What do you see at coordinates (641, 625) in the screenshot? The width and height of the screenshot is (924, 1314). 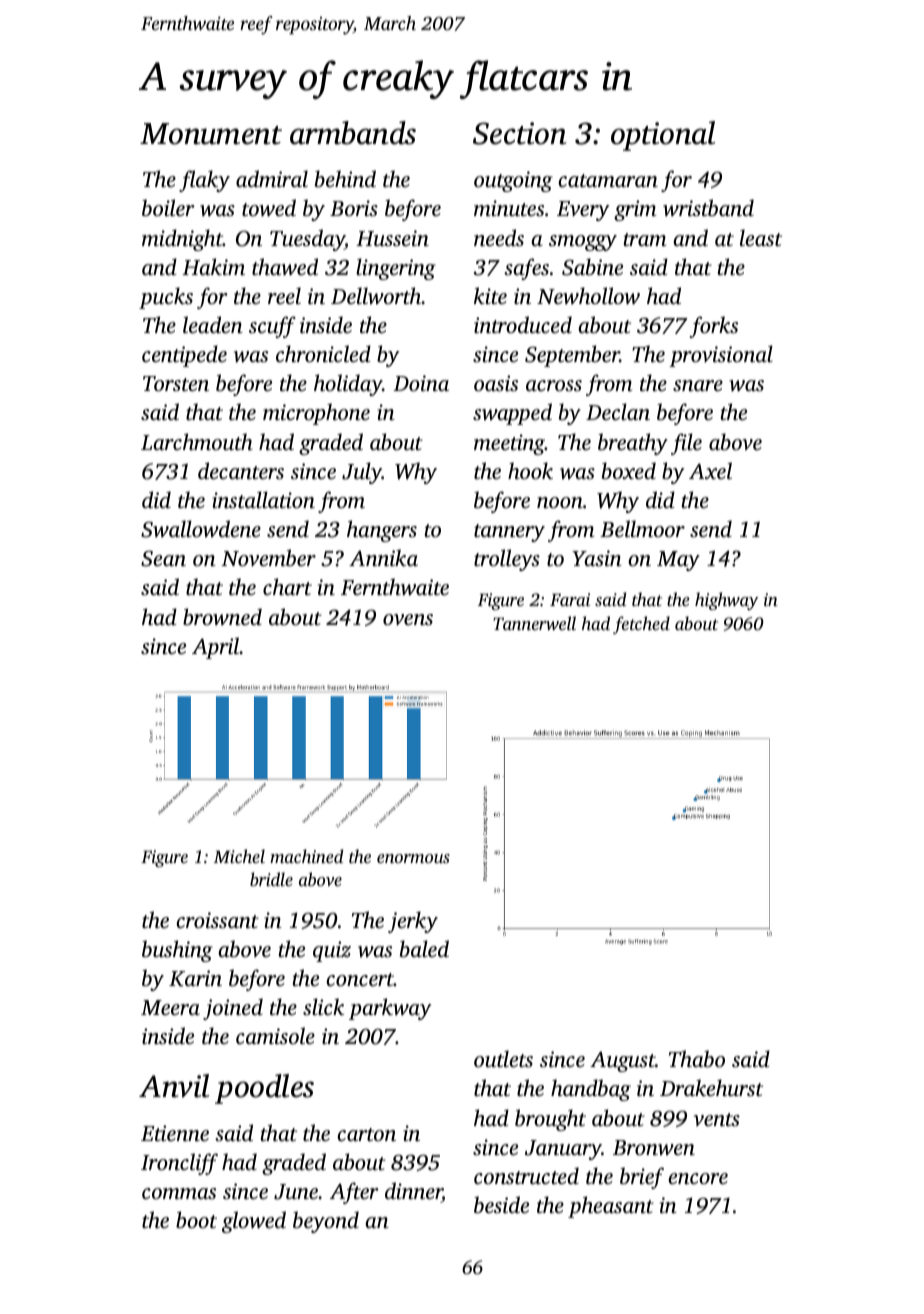 I see `fetched` at bounding box center [641, 625].
